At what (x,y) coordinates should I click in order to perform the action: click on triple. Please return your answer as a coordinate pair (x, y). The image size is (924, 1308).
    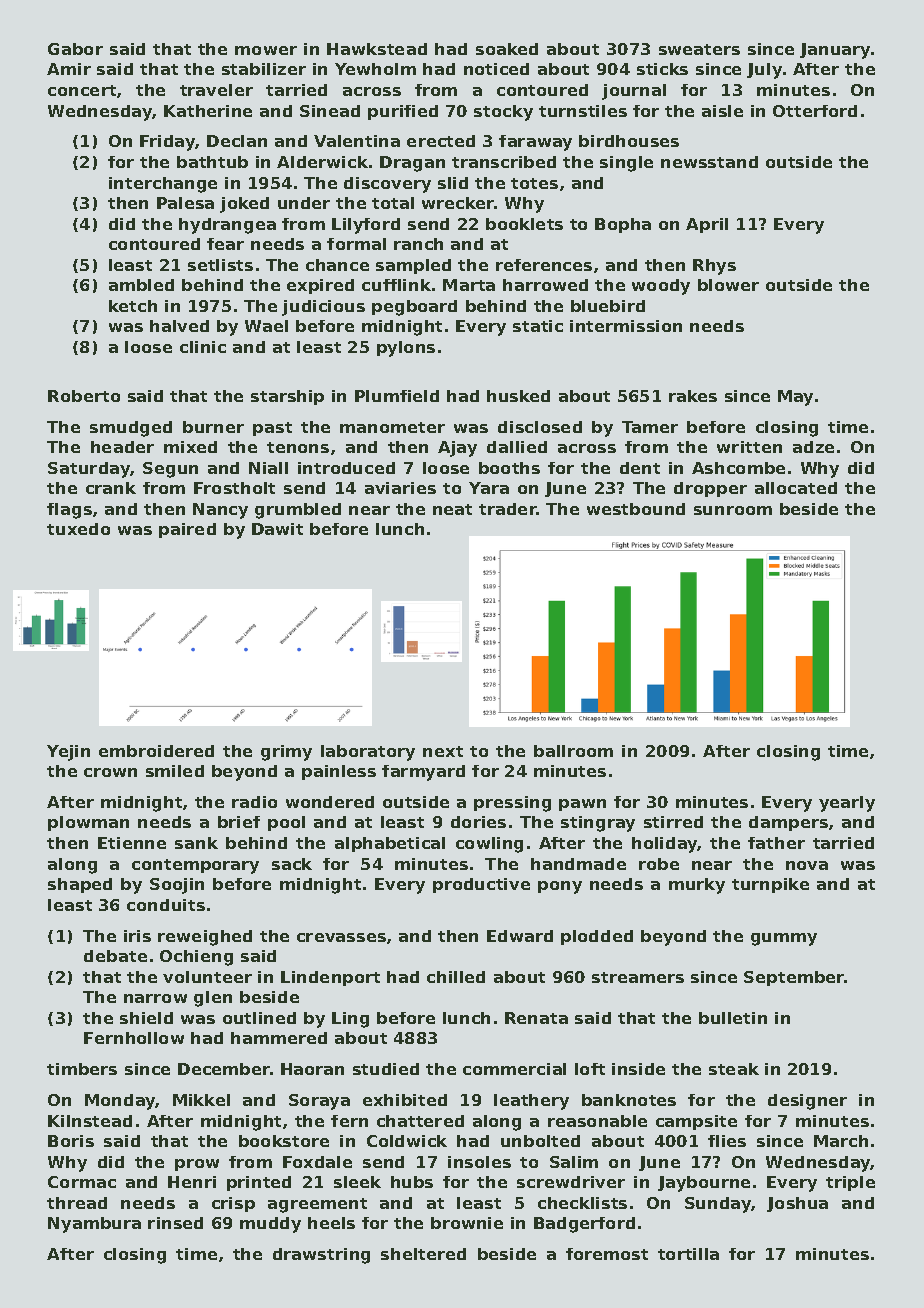
    Looking at the image, I should click on (850, 1183).
